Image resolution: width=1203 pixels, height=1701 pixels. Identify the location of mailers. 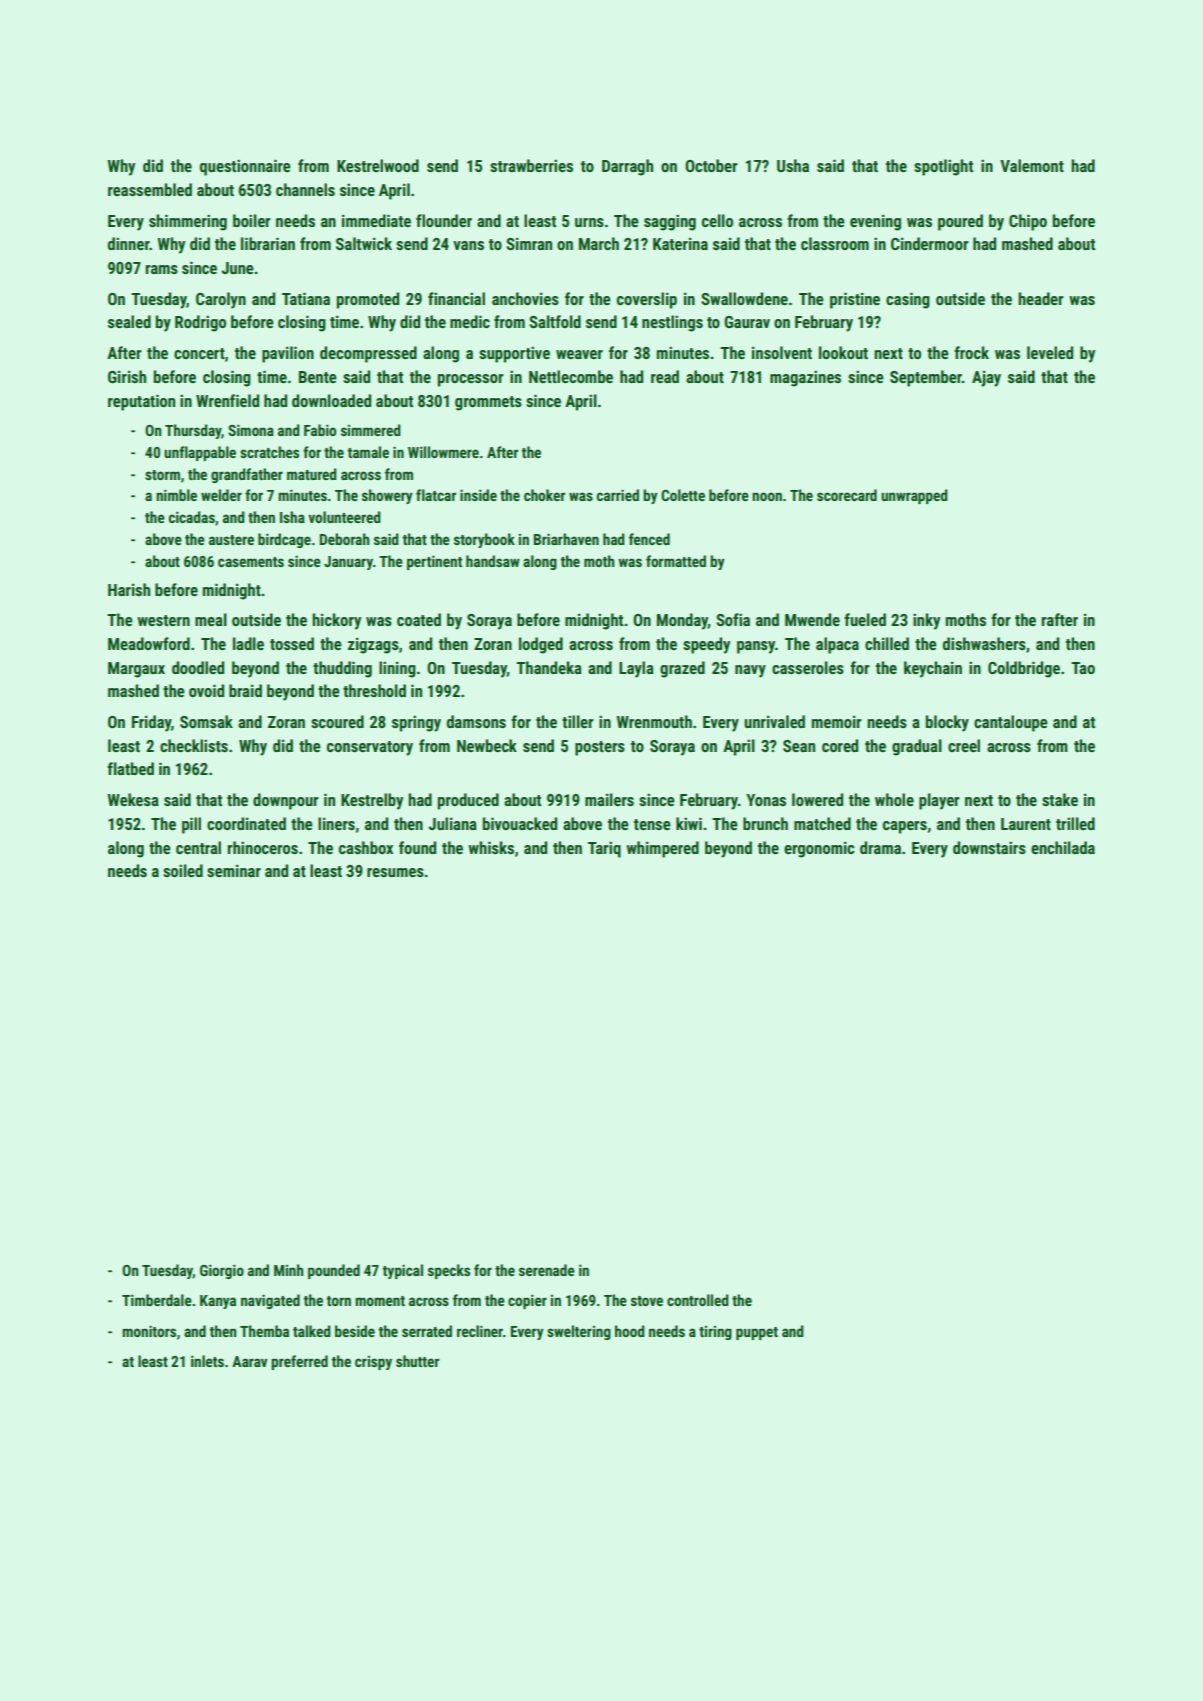
(609, 799).
